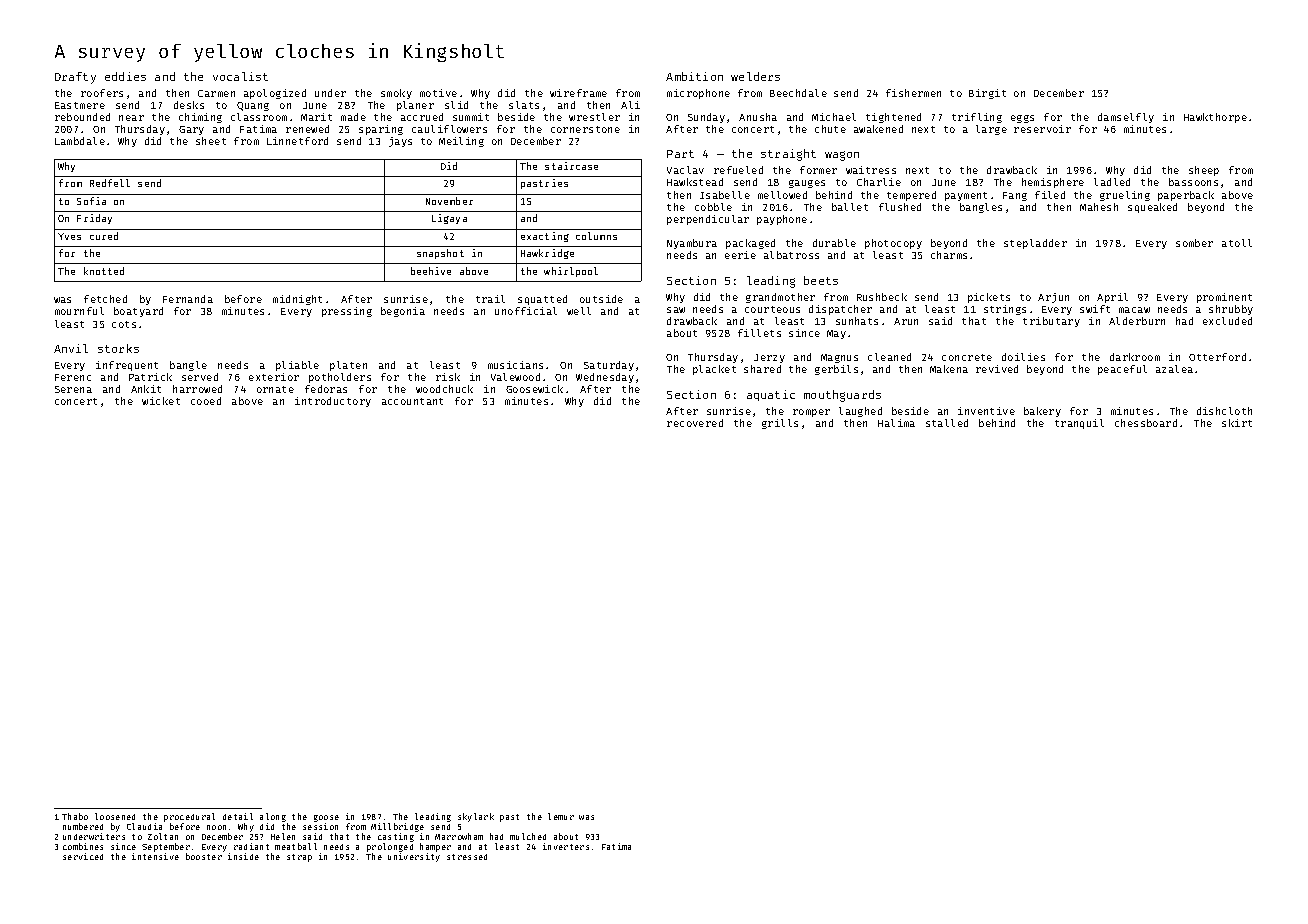  Describe the element at coordinates (1215, 118) in the screenshot. I see `Hawkthorpe` at that location.
